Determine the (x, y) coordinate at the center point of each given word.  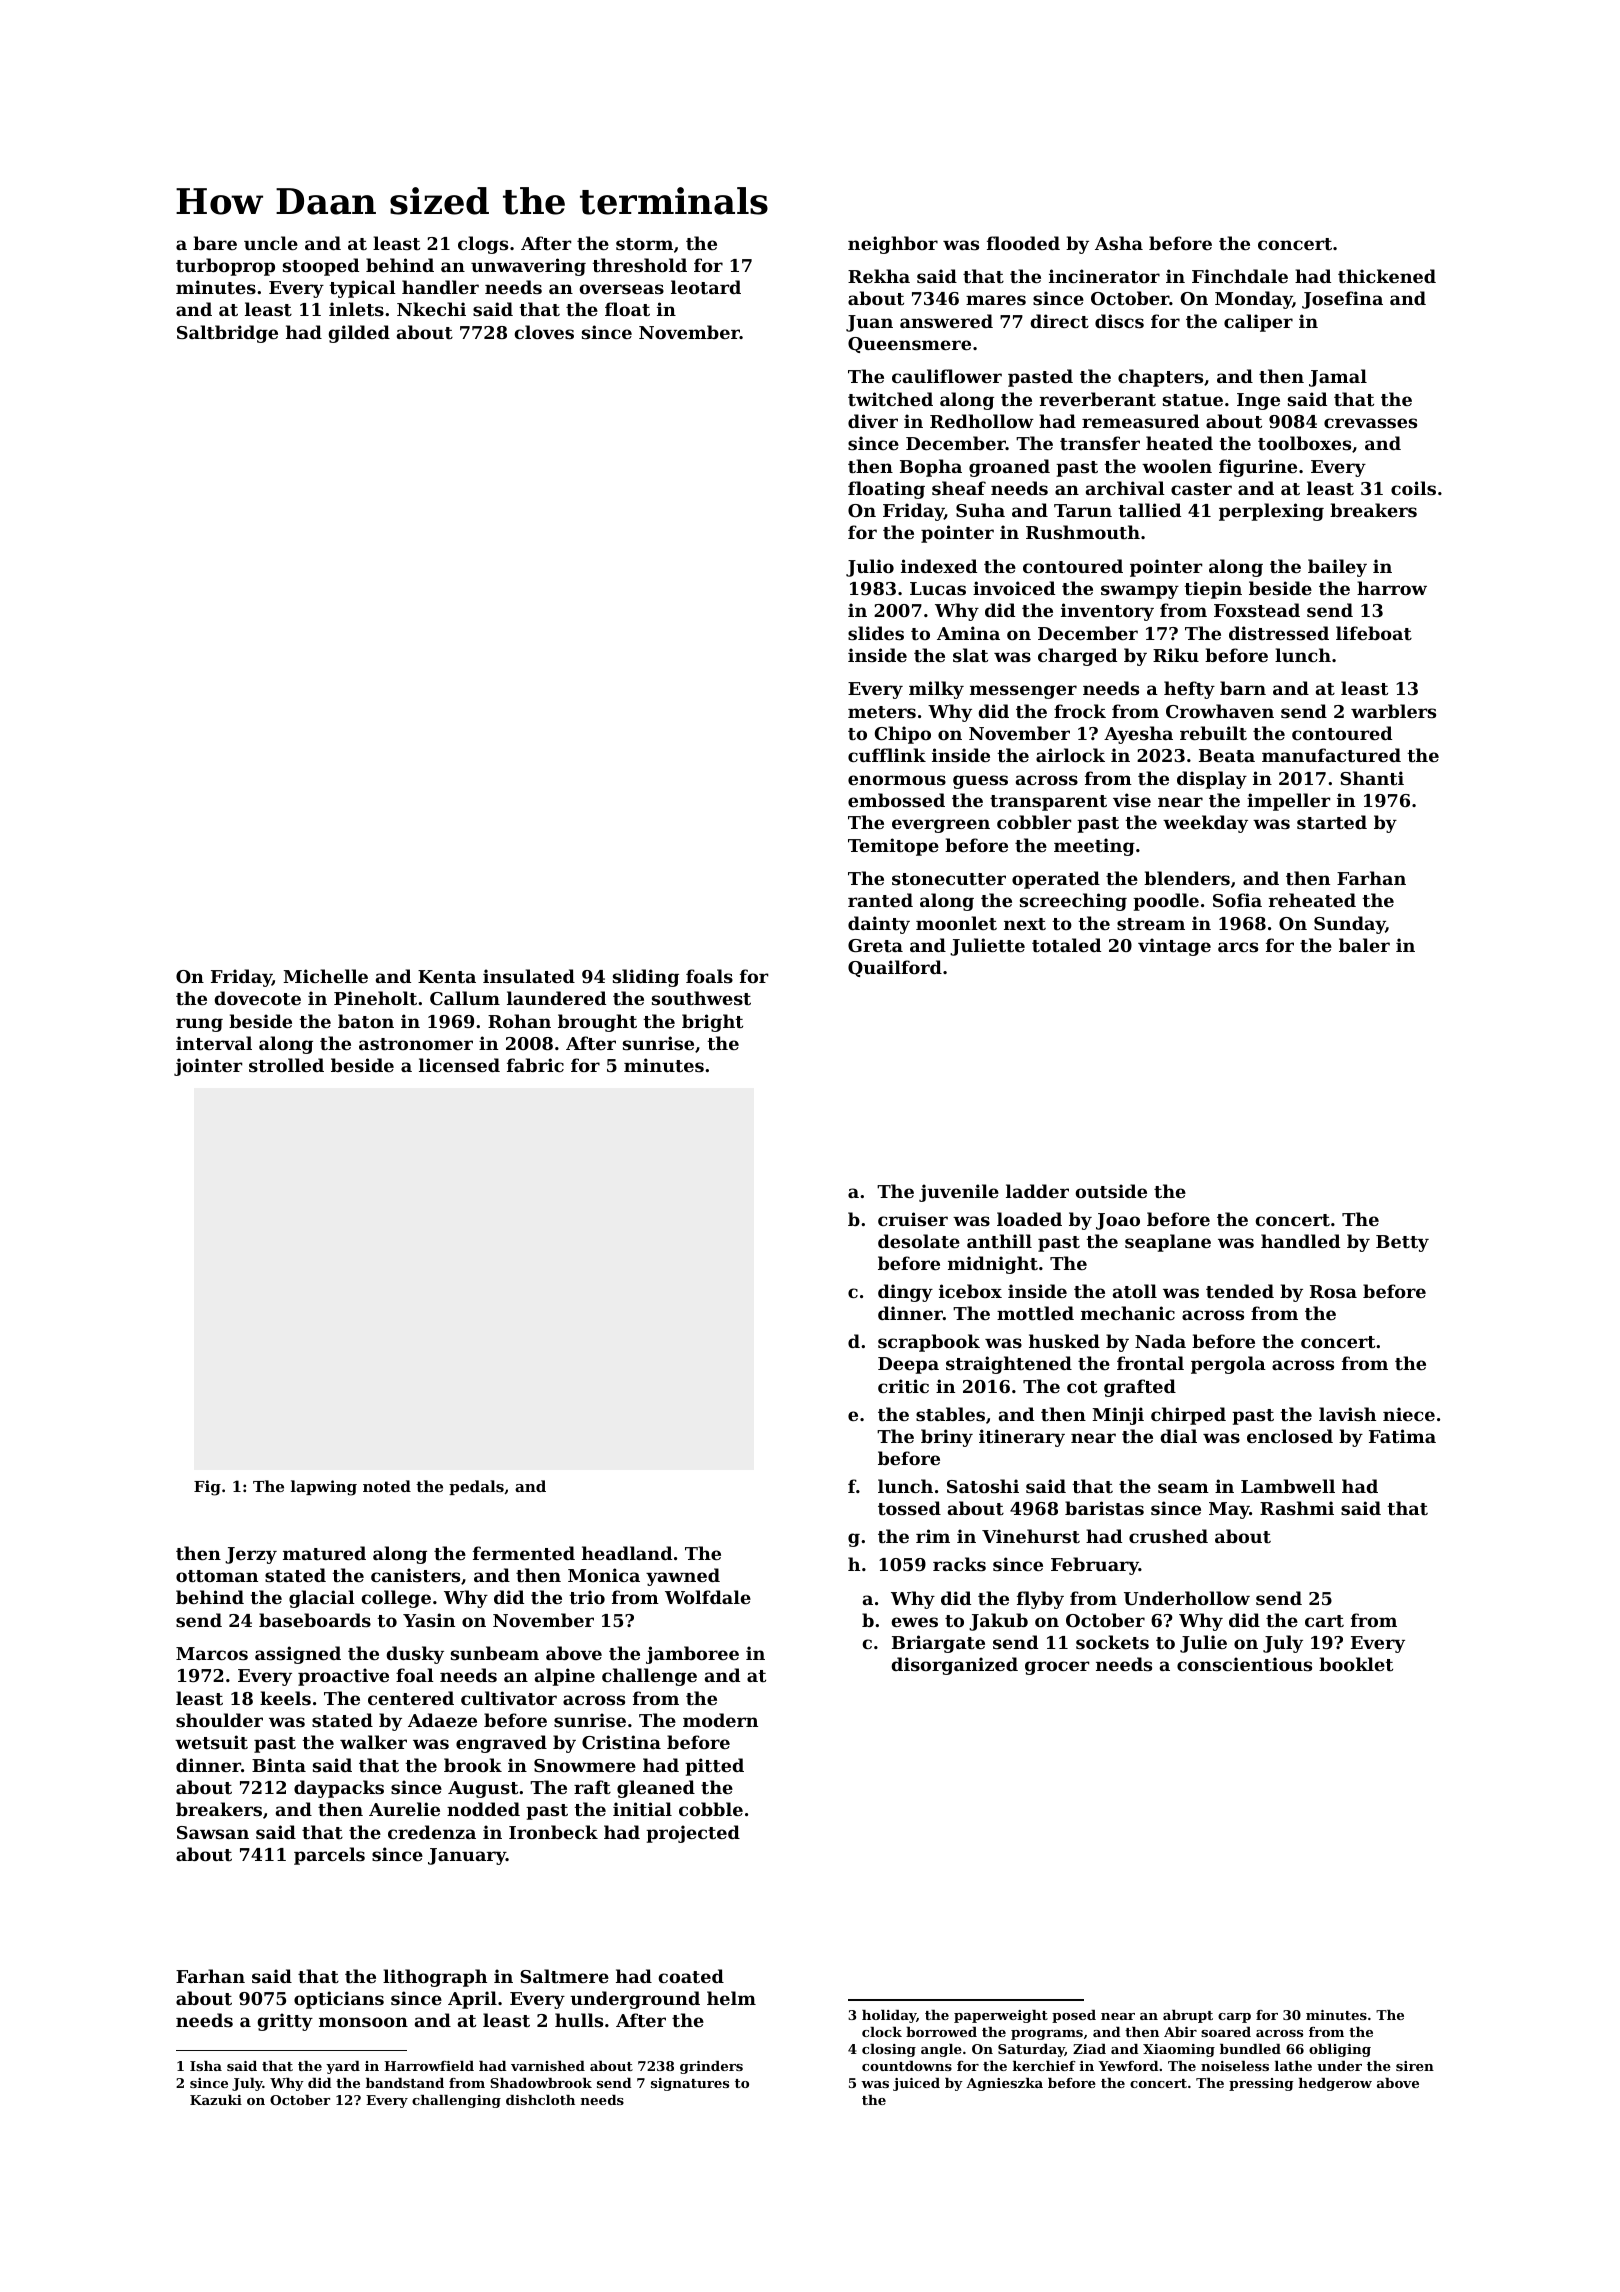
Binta (279, 1765)
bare (215, 243)
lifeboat (1374, 633)
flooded (1023, 243)
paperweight (1001, 2016)
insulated (529, 976)
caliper (1258, 323)
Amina (968, 633)
